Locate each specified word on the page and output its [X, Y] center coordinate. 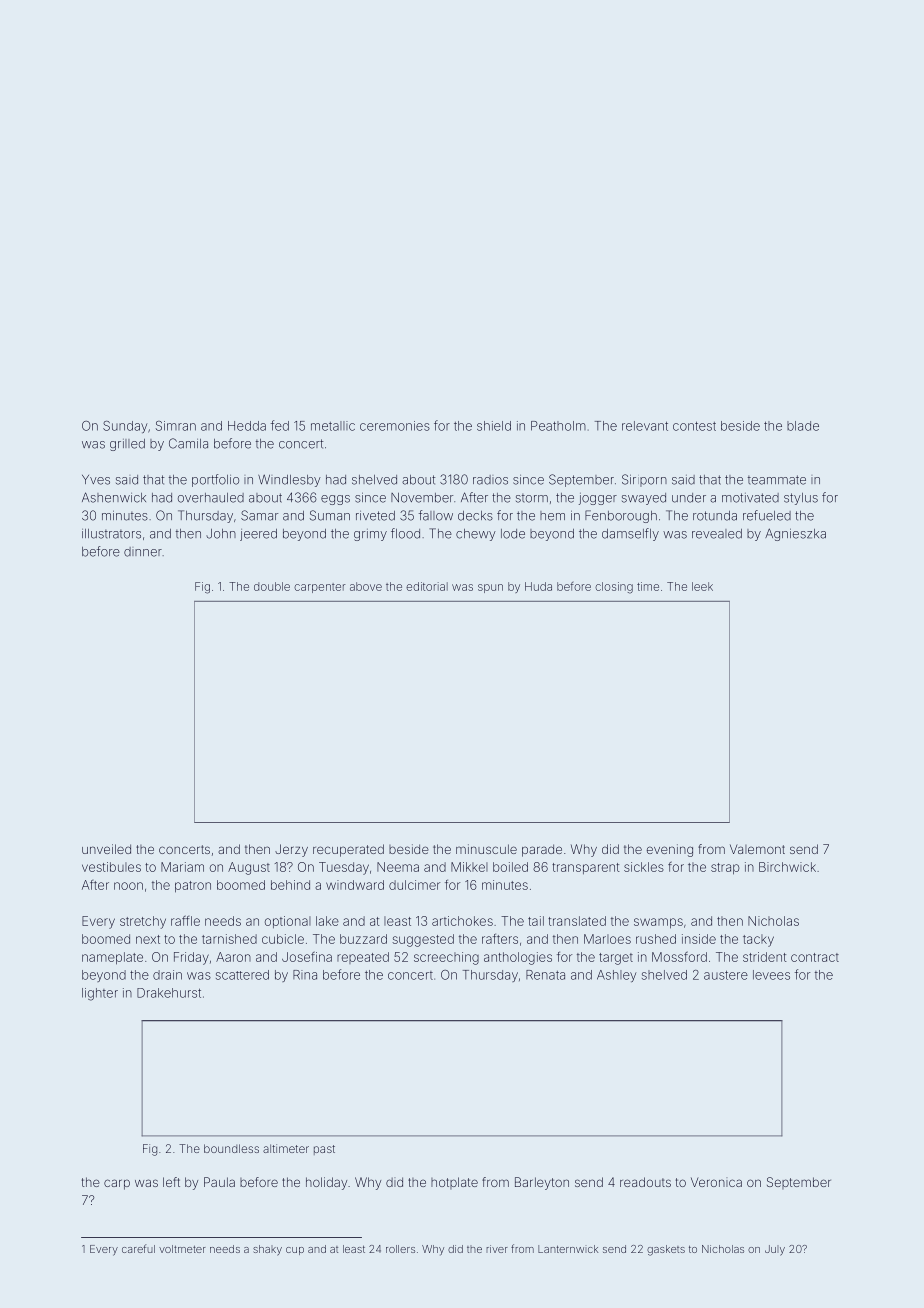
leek [702, 586]
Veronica [716, 1182]
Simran [176, 426]
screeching [446, 958]
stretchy [143, 922]
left [171, 1182]
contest [694, 426]
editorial [427, 586]
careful [138, 1248]
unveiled [106, 849]
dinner [143, 552]
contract [815, 957]
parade [542, 850]
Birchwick [787, 867]
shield [494, 426]
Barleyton [542, 1183]
